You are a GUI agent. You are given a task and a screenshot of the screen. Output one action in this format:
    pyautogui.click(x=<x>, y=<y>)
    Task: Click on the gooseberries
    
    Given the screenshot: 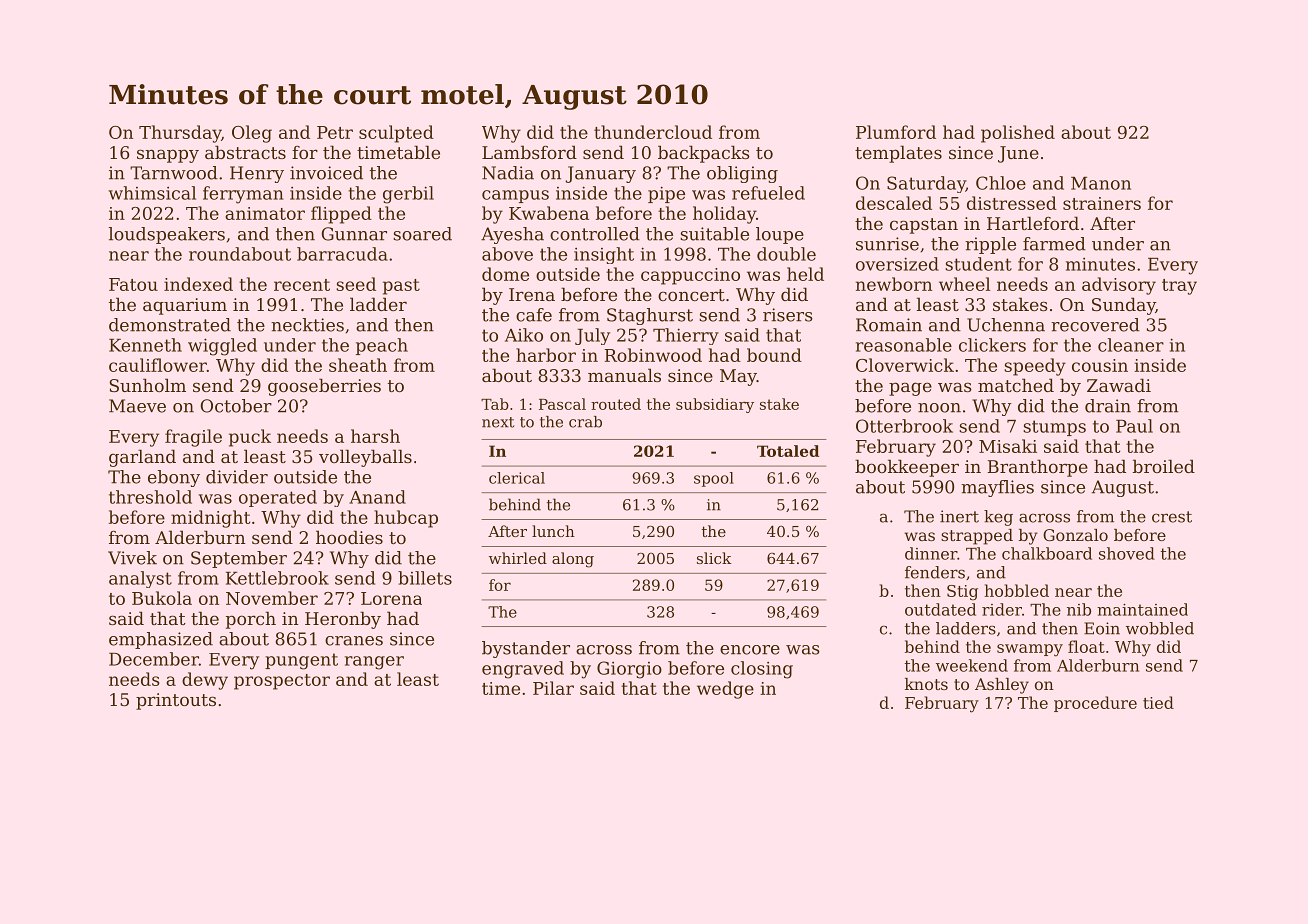 What is the action you would take?
    pyautogui.click(x=324, y=387)
